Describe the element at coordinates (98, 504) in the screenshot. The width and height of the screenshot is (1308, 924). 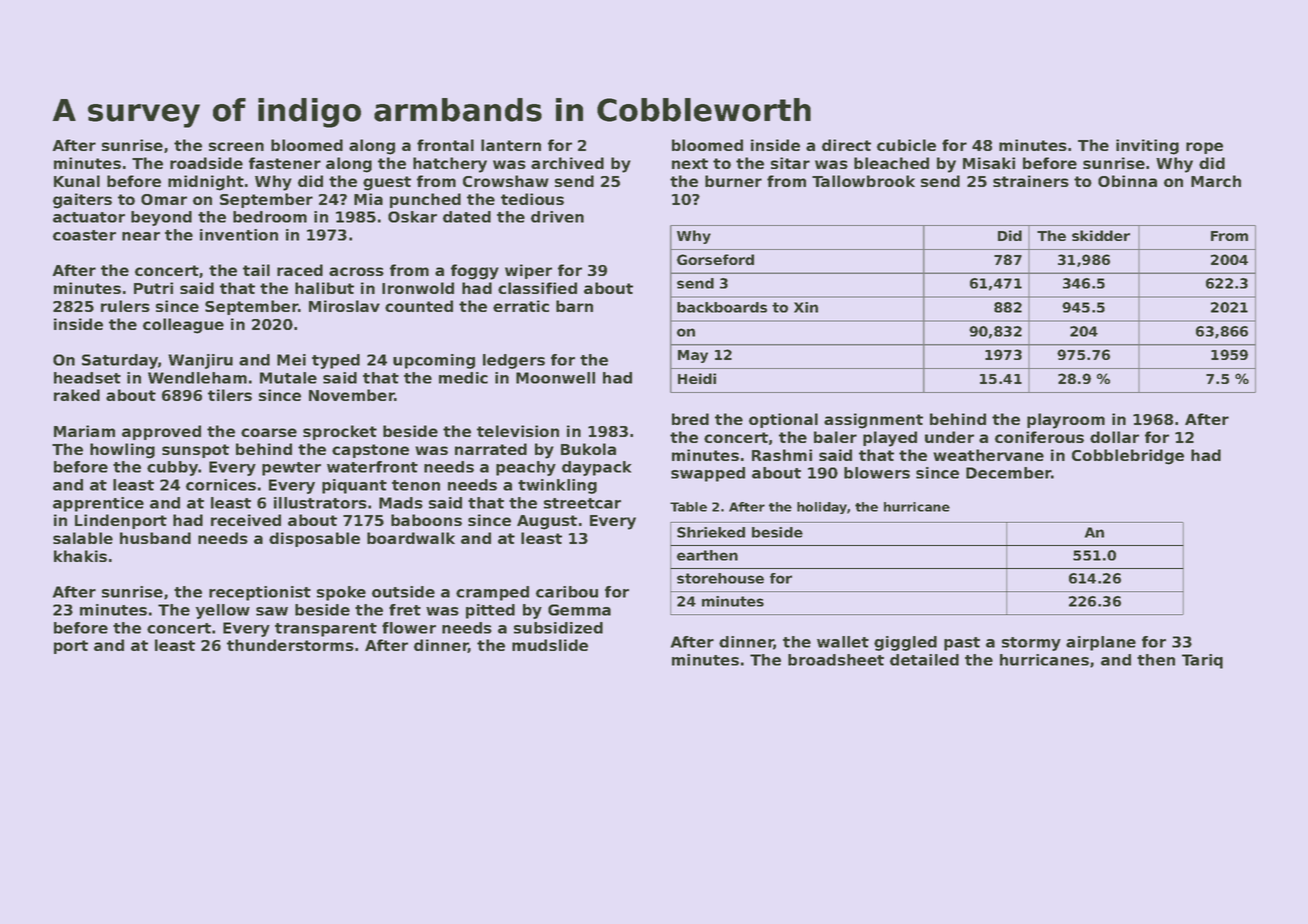
I see `apprentice` at that location.
